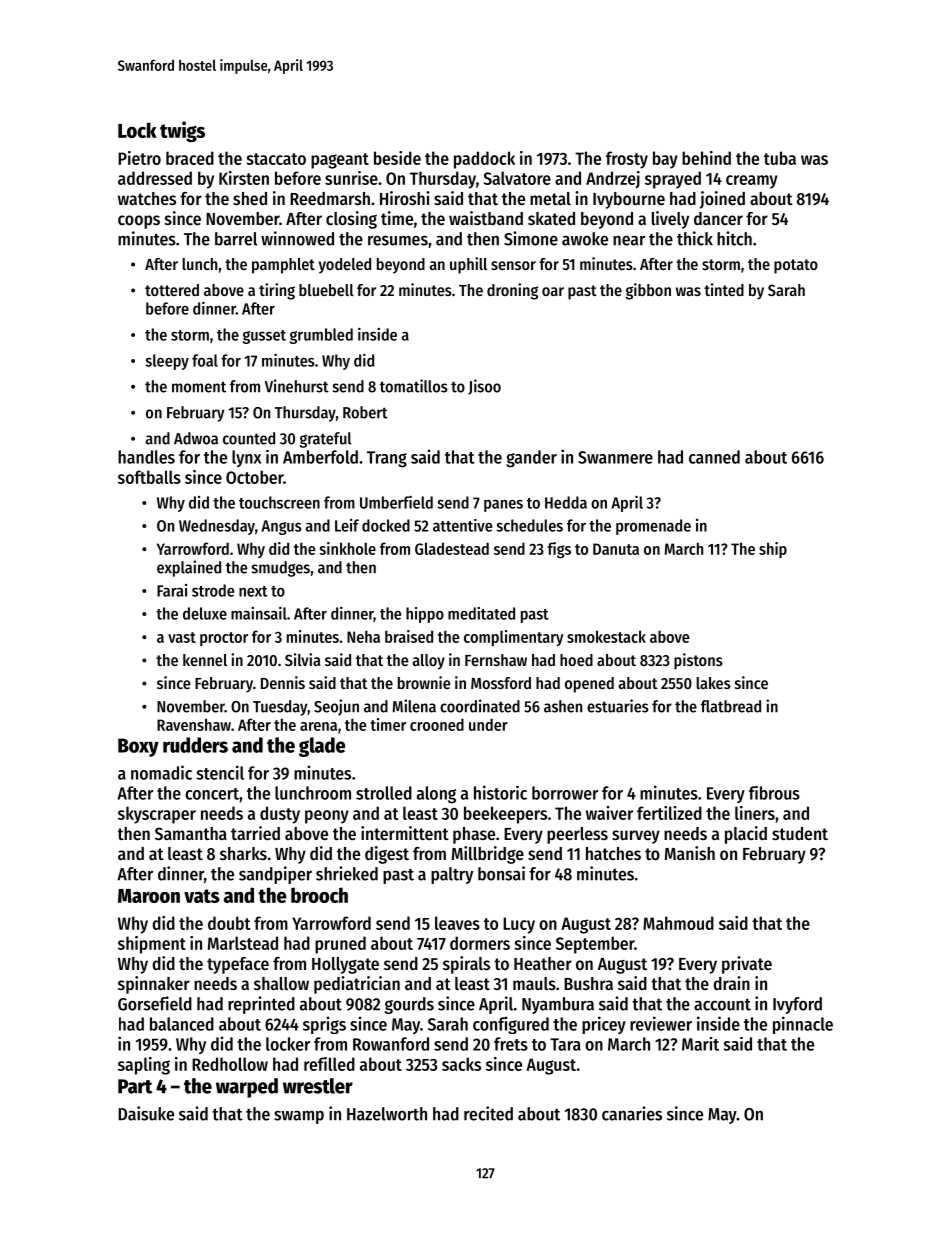 The height and width of the document is (1233, 952). What do you see at coordinates (714, 457) in the document?
I see `canned` at bounding box center [714, 457].
